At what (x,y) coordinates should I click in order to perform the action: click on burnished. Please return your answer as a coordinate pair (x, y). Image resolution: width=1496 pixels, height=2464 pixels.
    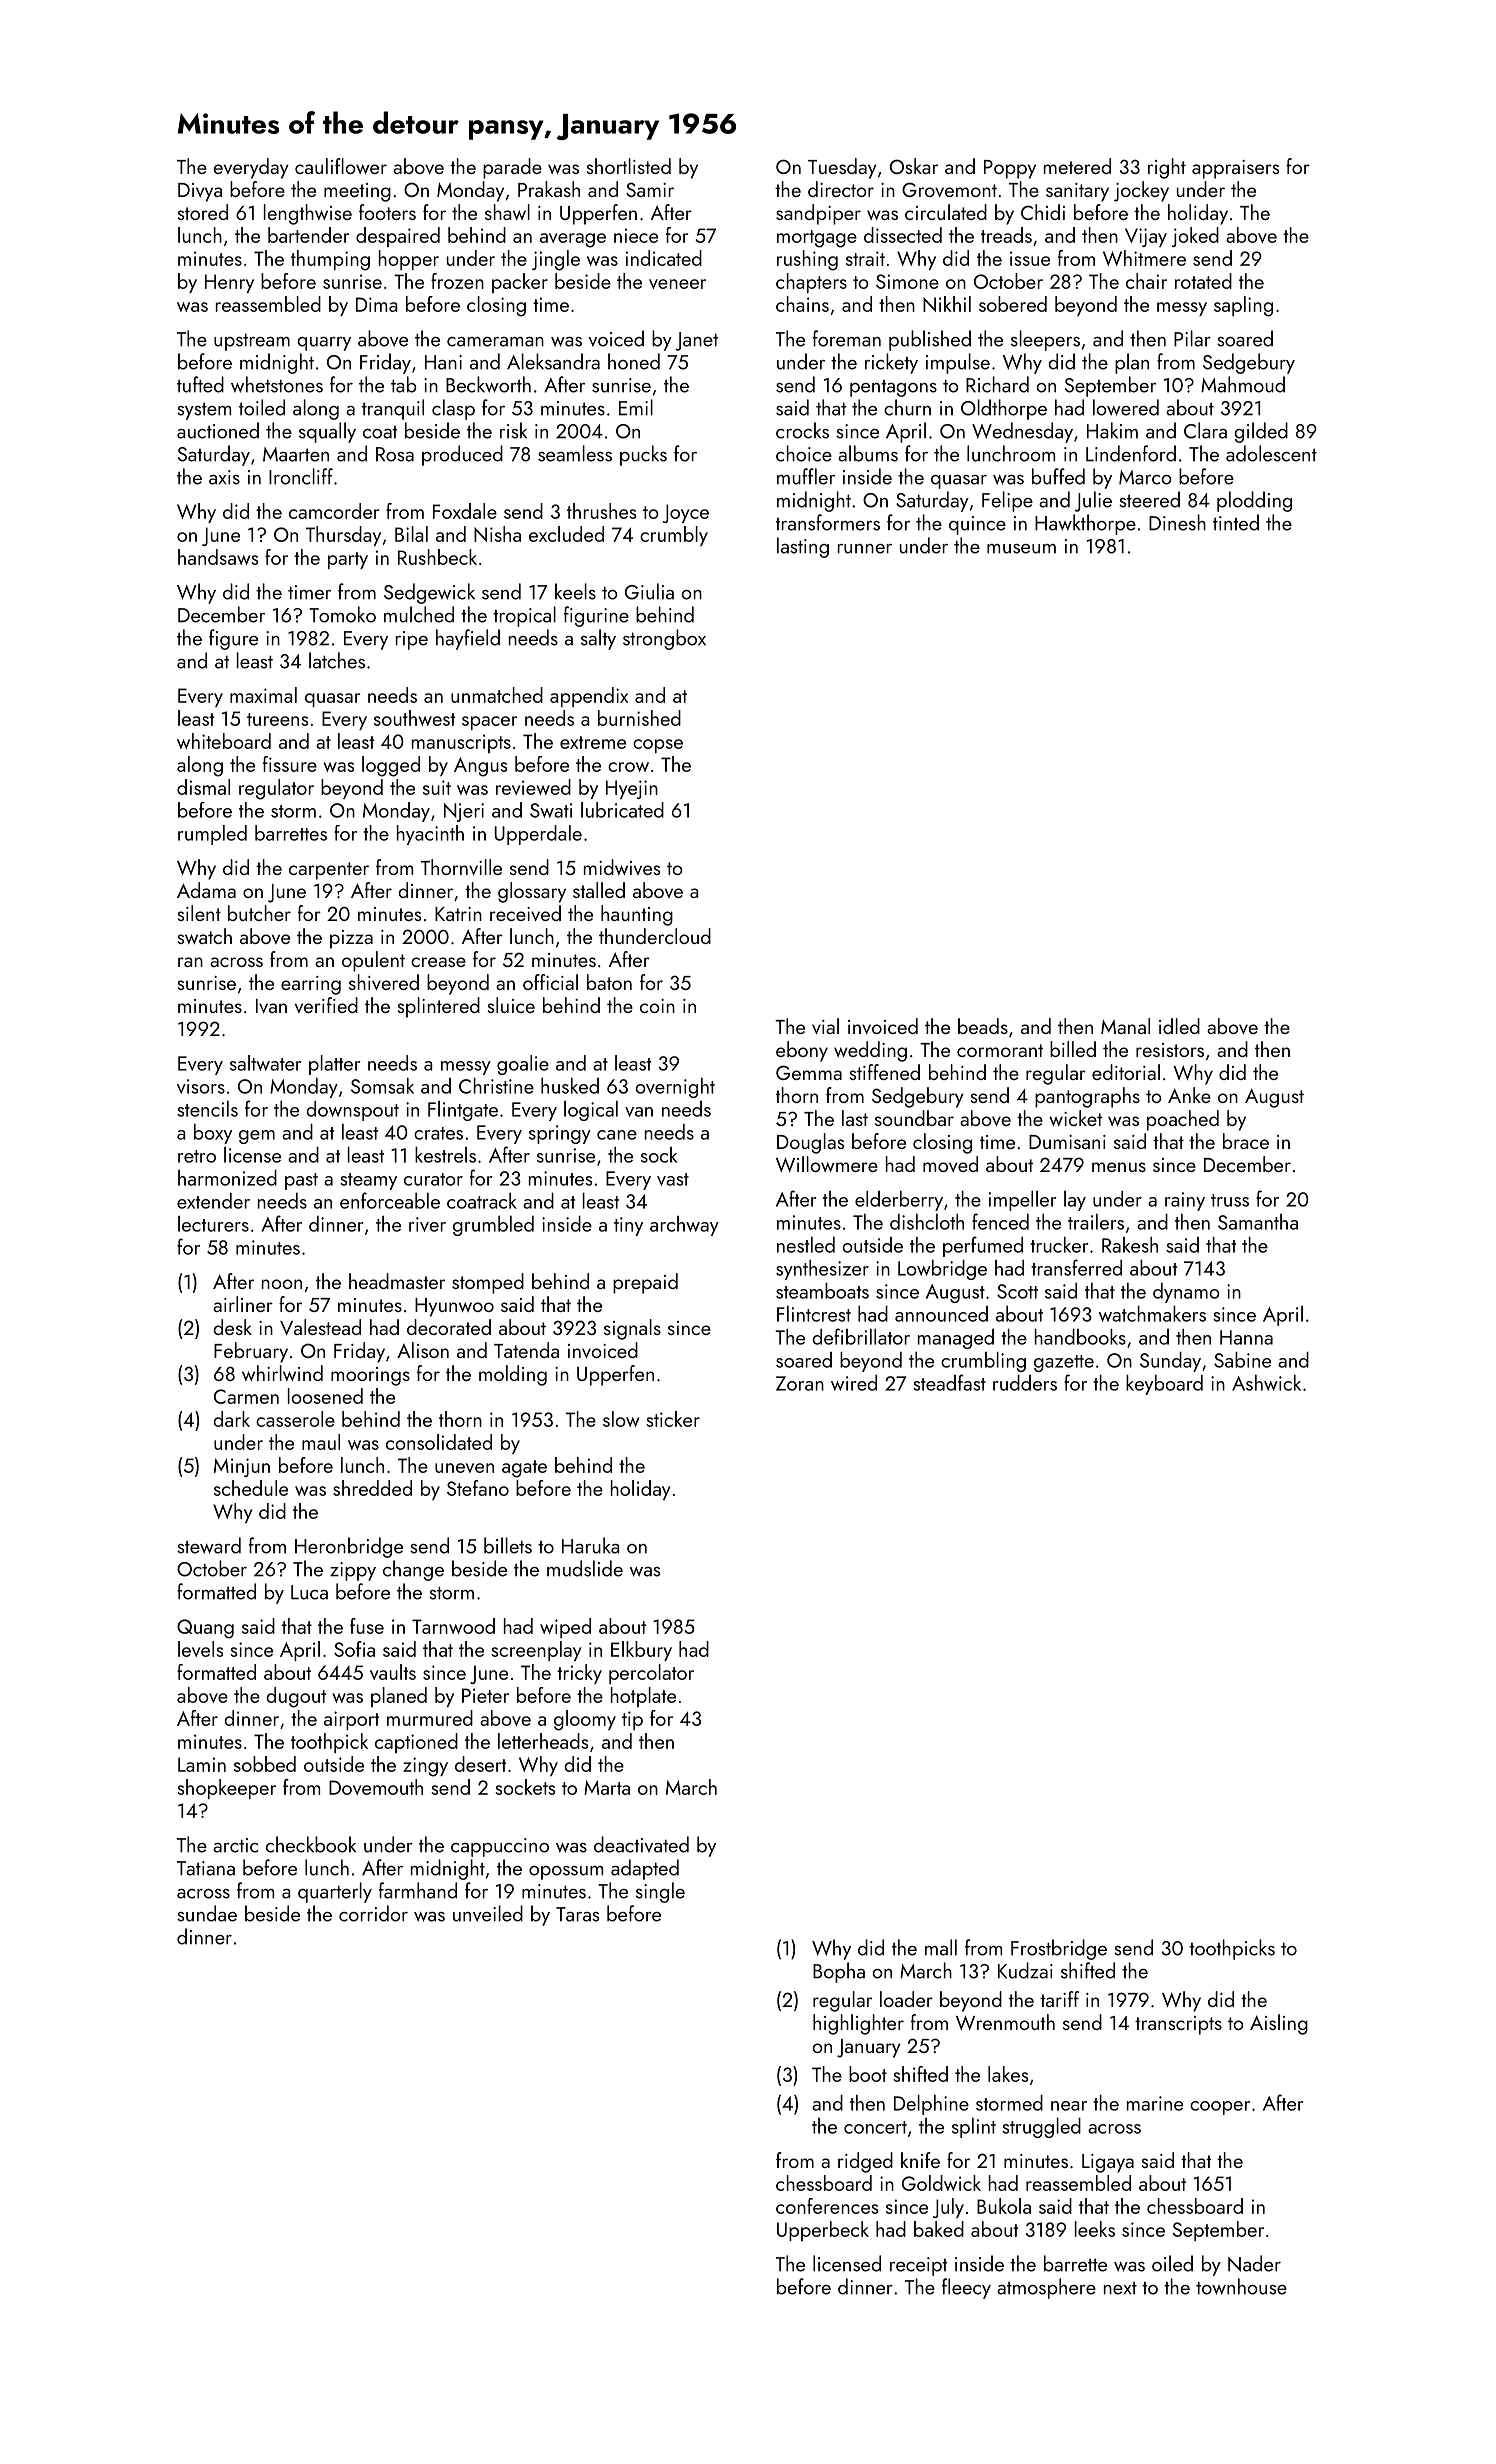
    Looking at the image, I should click on (639, 718).
